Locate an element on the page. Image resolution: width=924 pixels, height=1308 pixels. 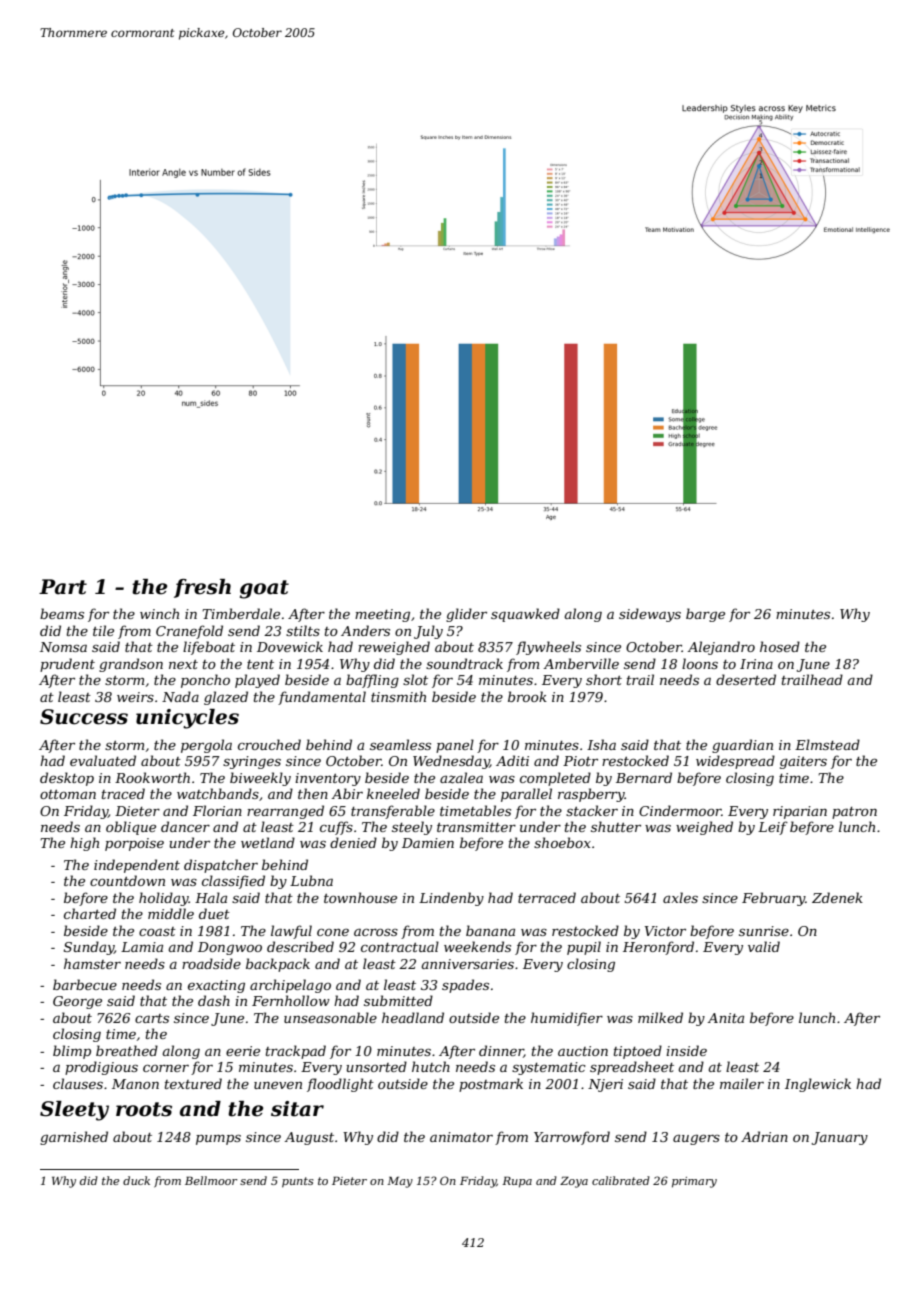
baffling is located at coordinates (372, 681).
